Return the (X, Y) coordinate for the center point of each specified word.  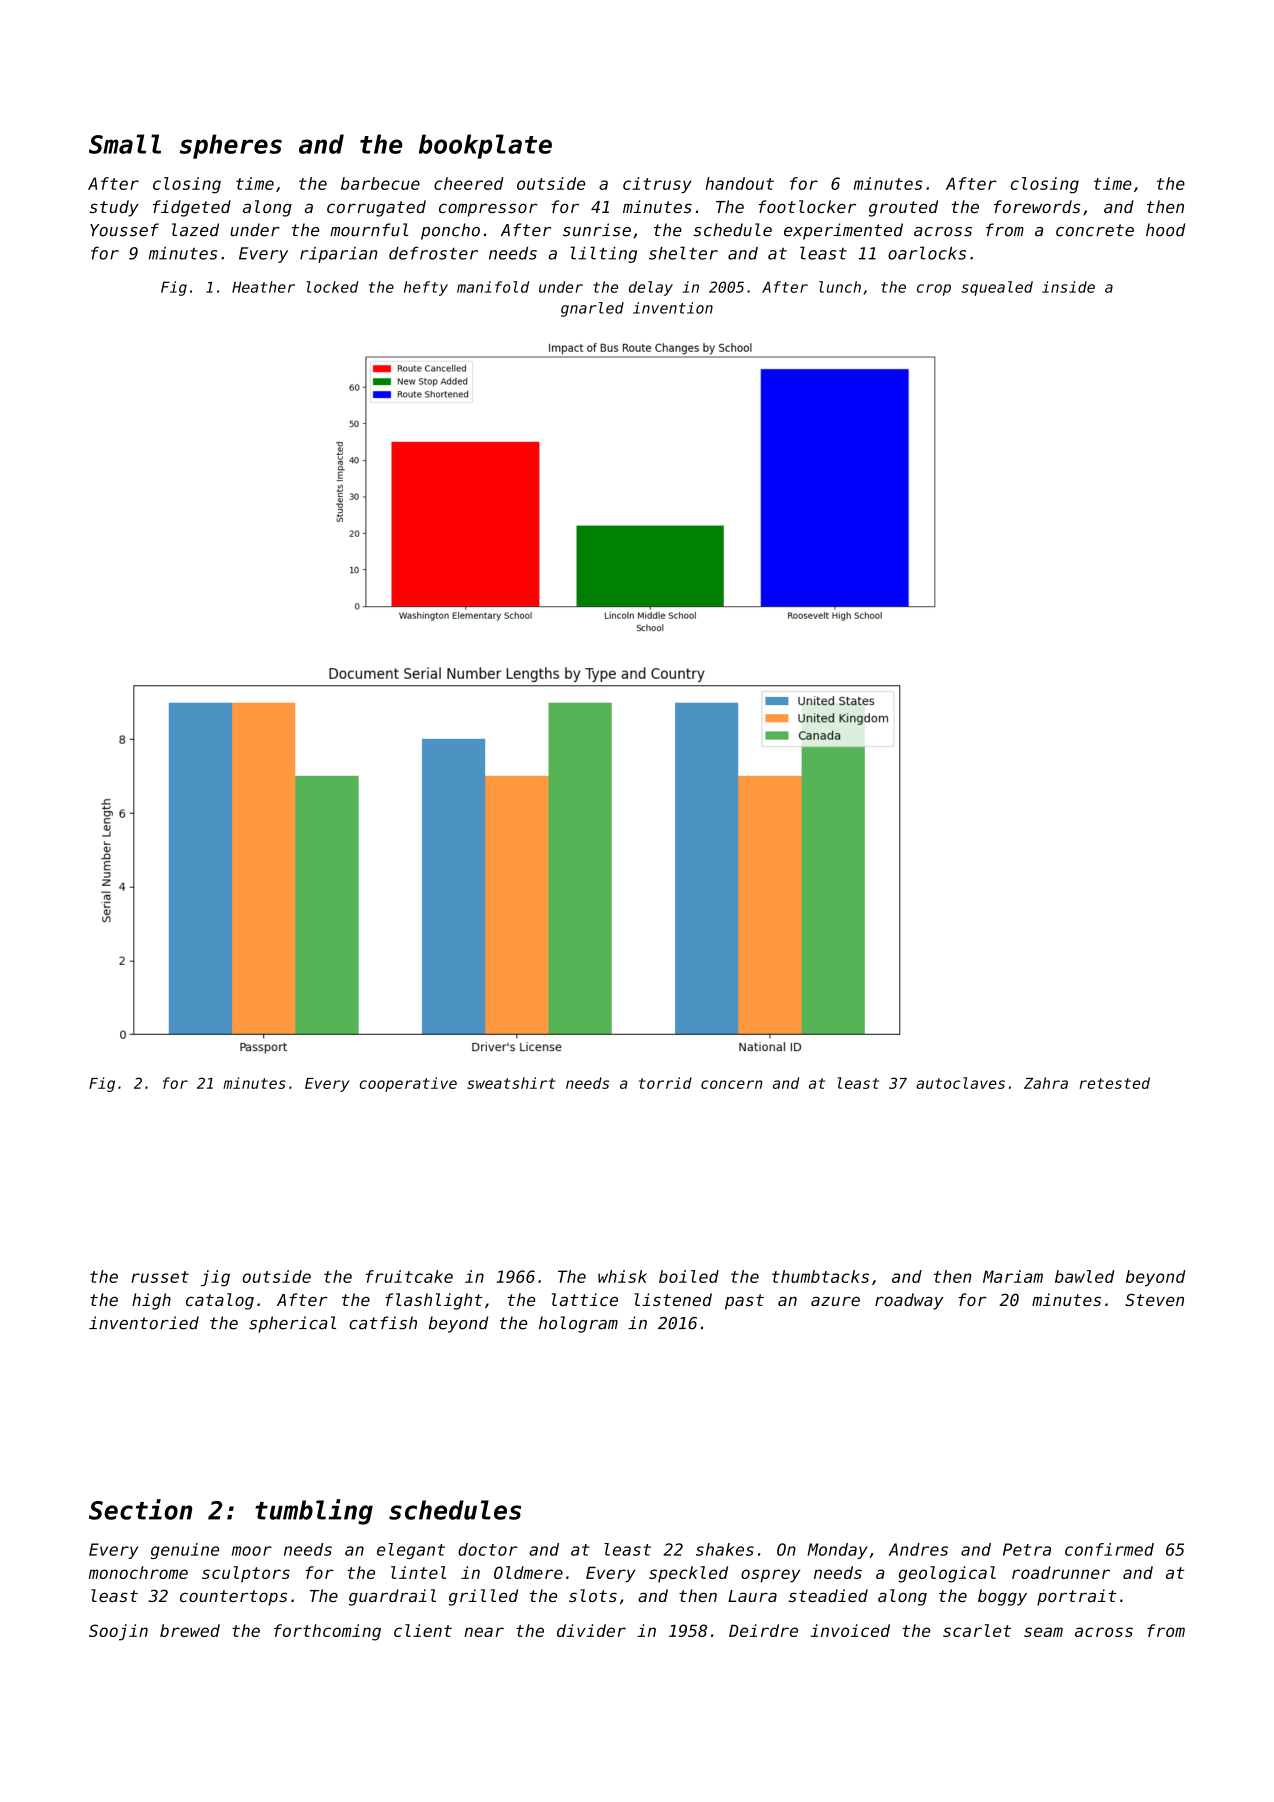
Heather (263, 287)
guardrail (392, 1597)
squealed (997, 288)
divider (591, 1630)
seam (1043, 1632)
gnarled (592, 309)
